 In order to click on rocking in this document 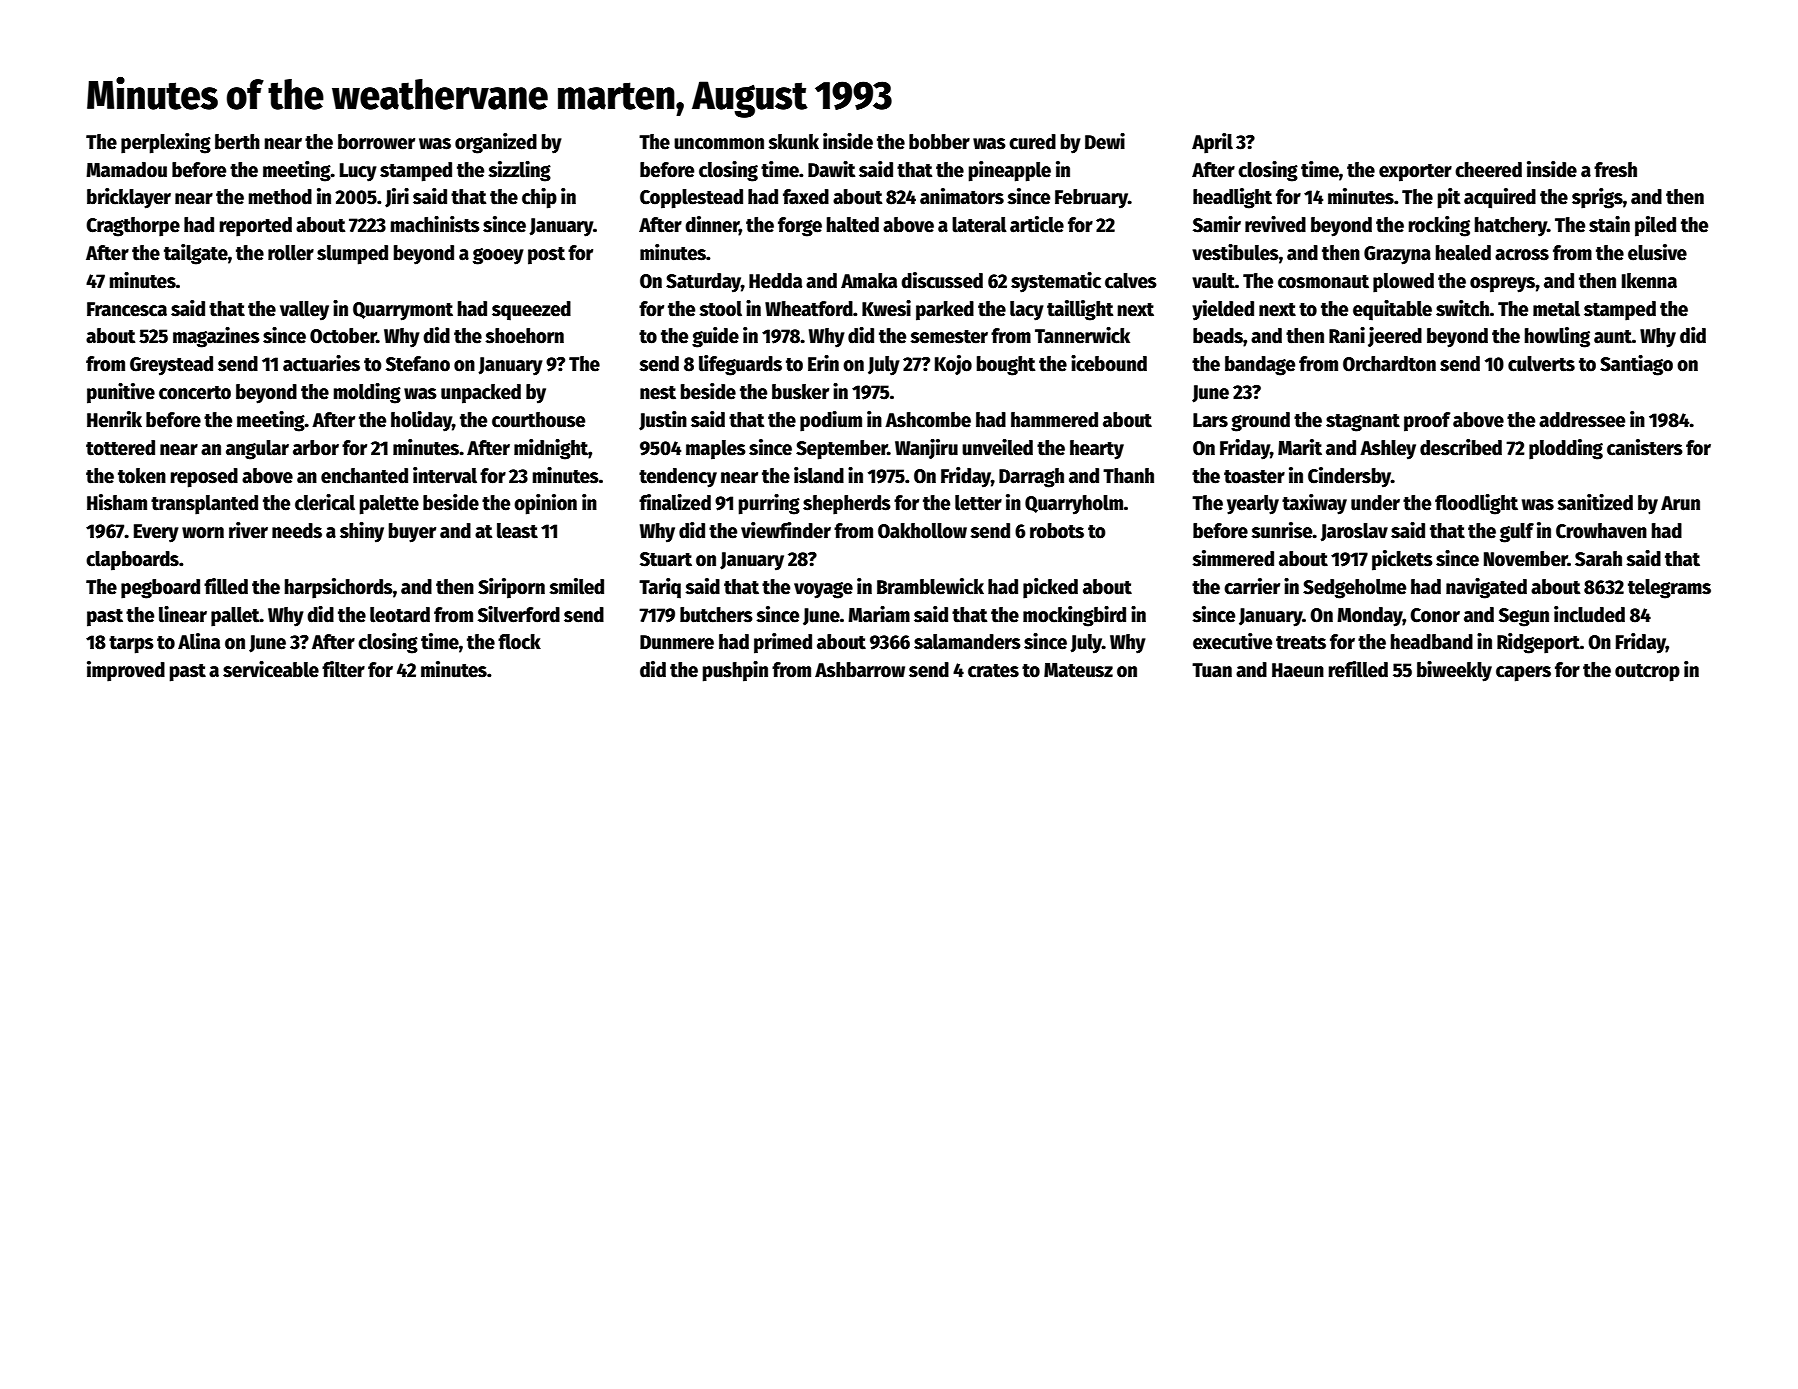, I will do `click(1439, 226)`.
